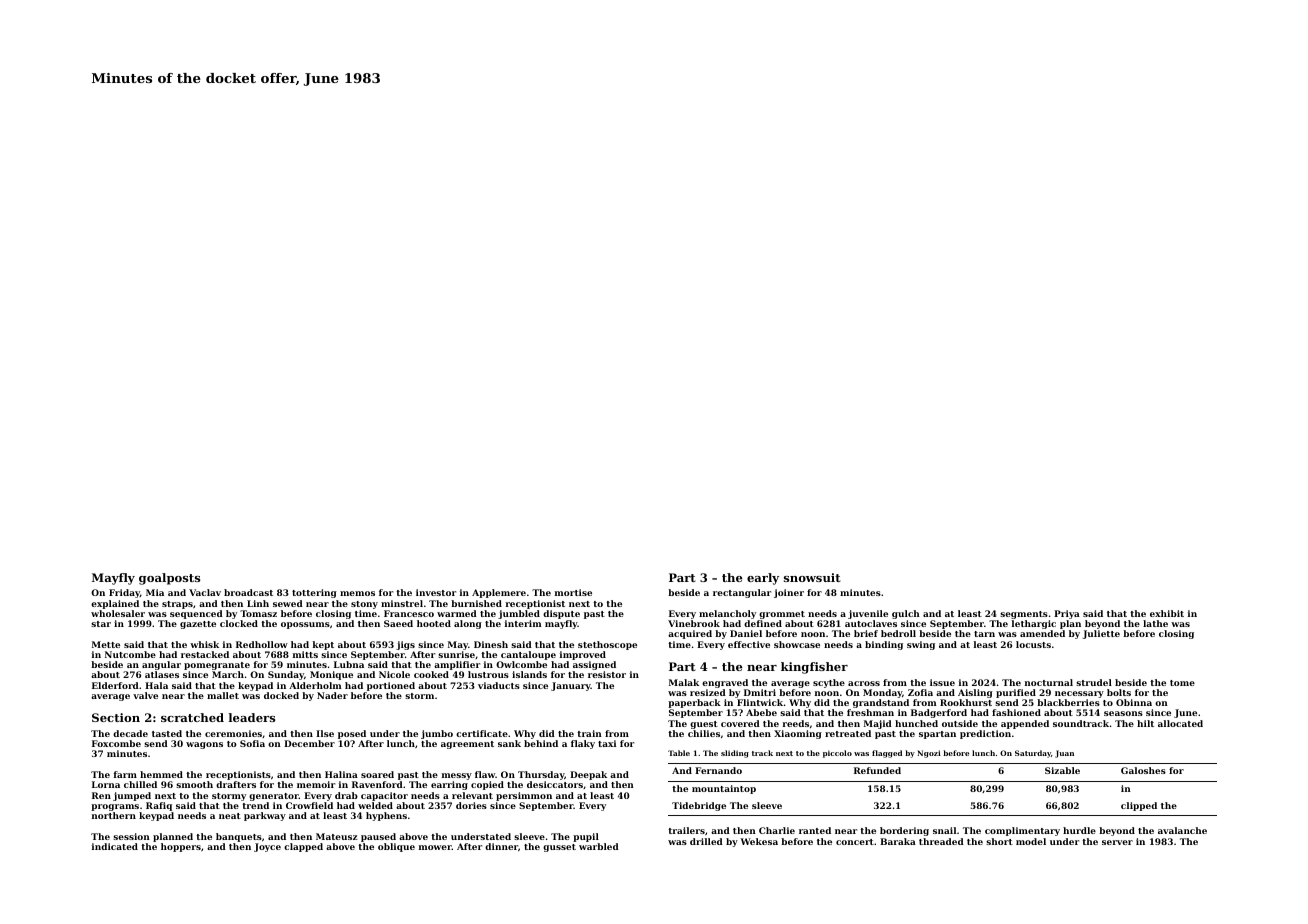 The image size is (1308, 924). Describe the element at coordinates (694, 623) in the screenshot. I see `Vinebrook` at that location.
